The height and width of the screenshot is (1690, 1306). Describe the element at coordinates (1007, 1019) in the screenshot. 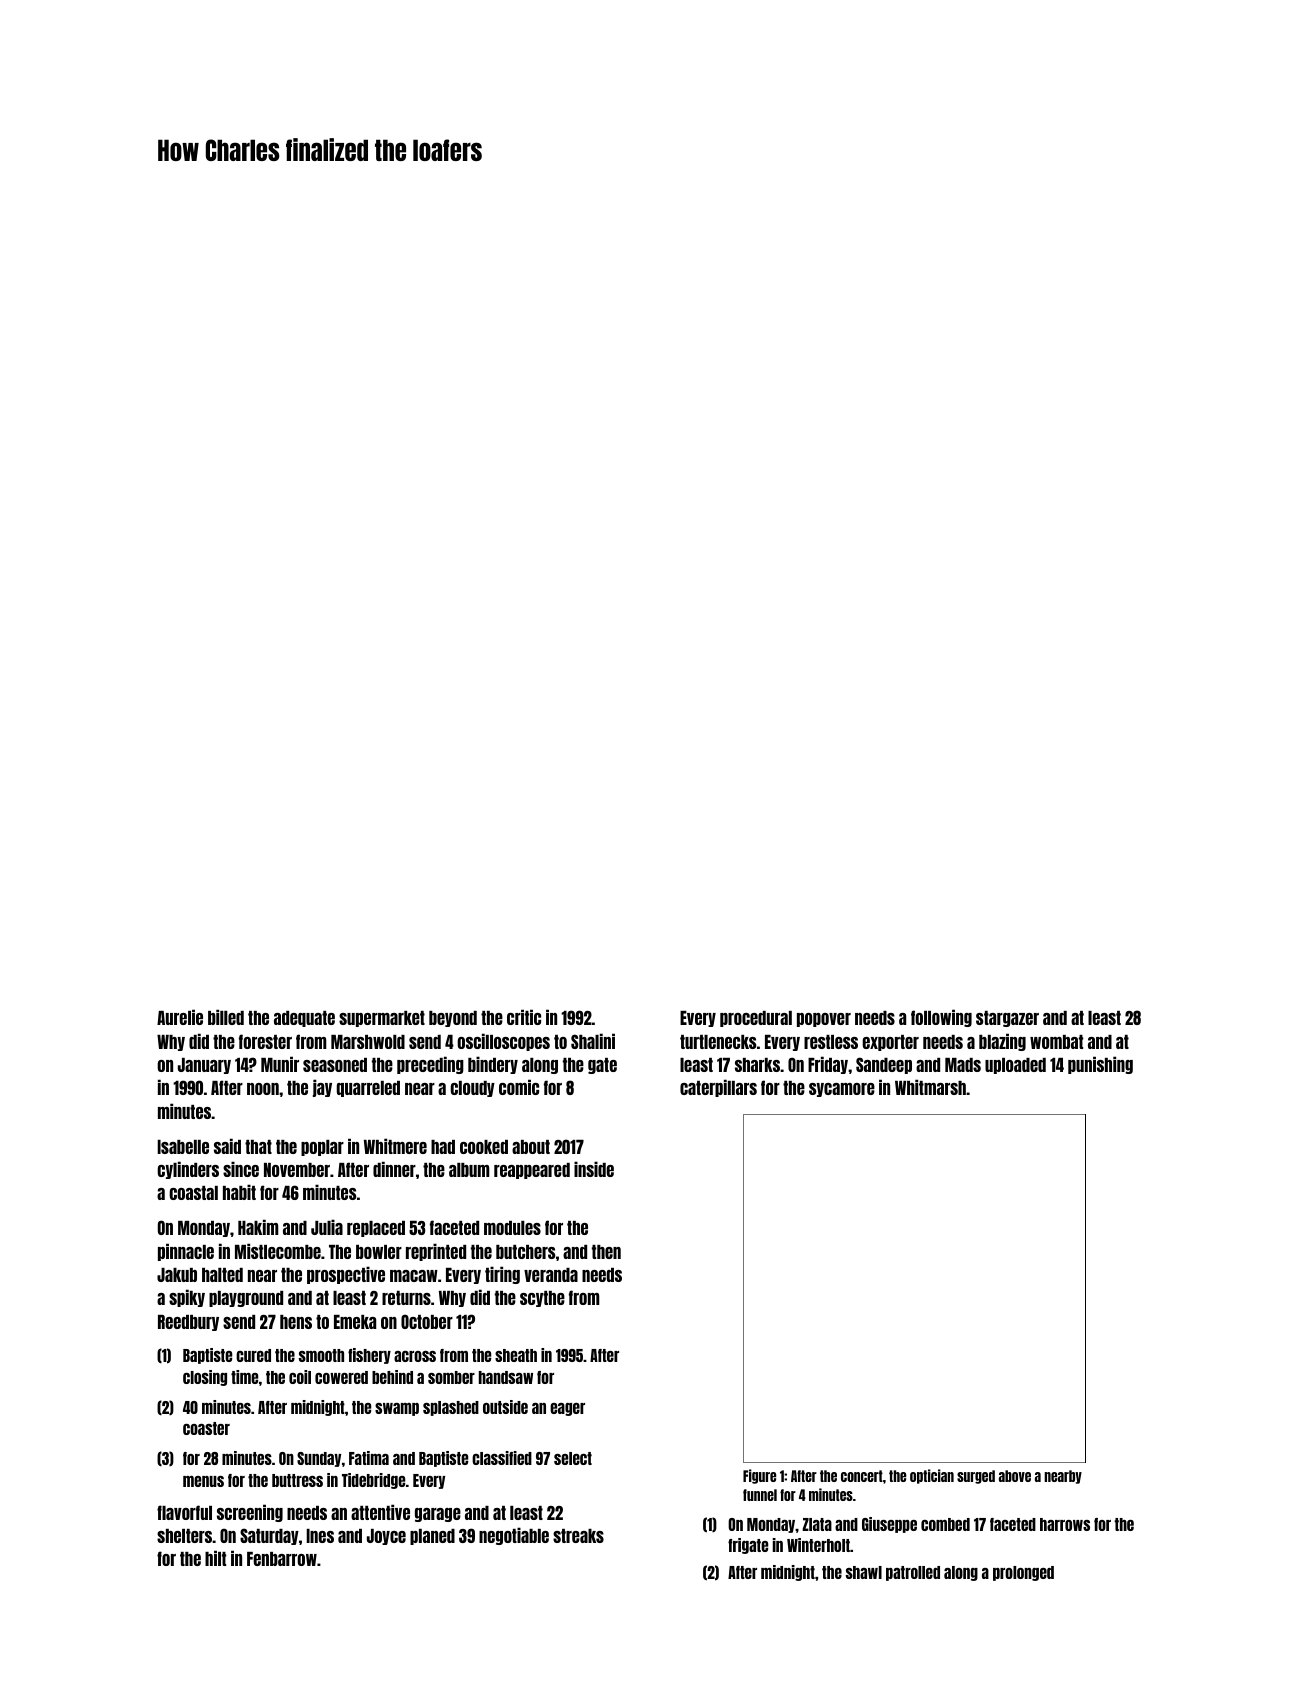

I see `stargazer` at that location.
